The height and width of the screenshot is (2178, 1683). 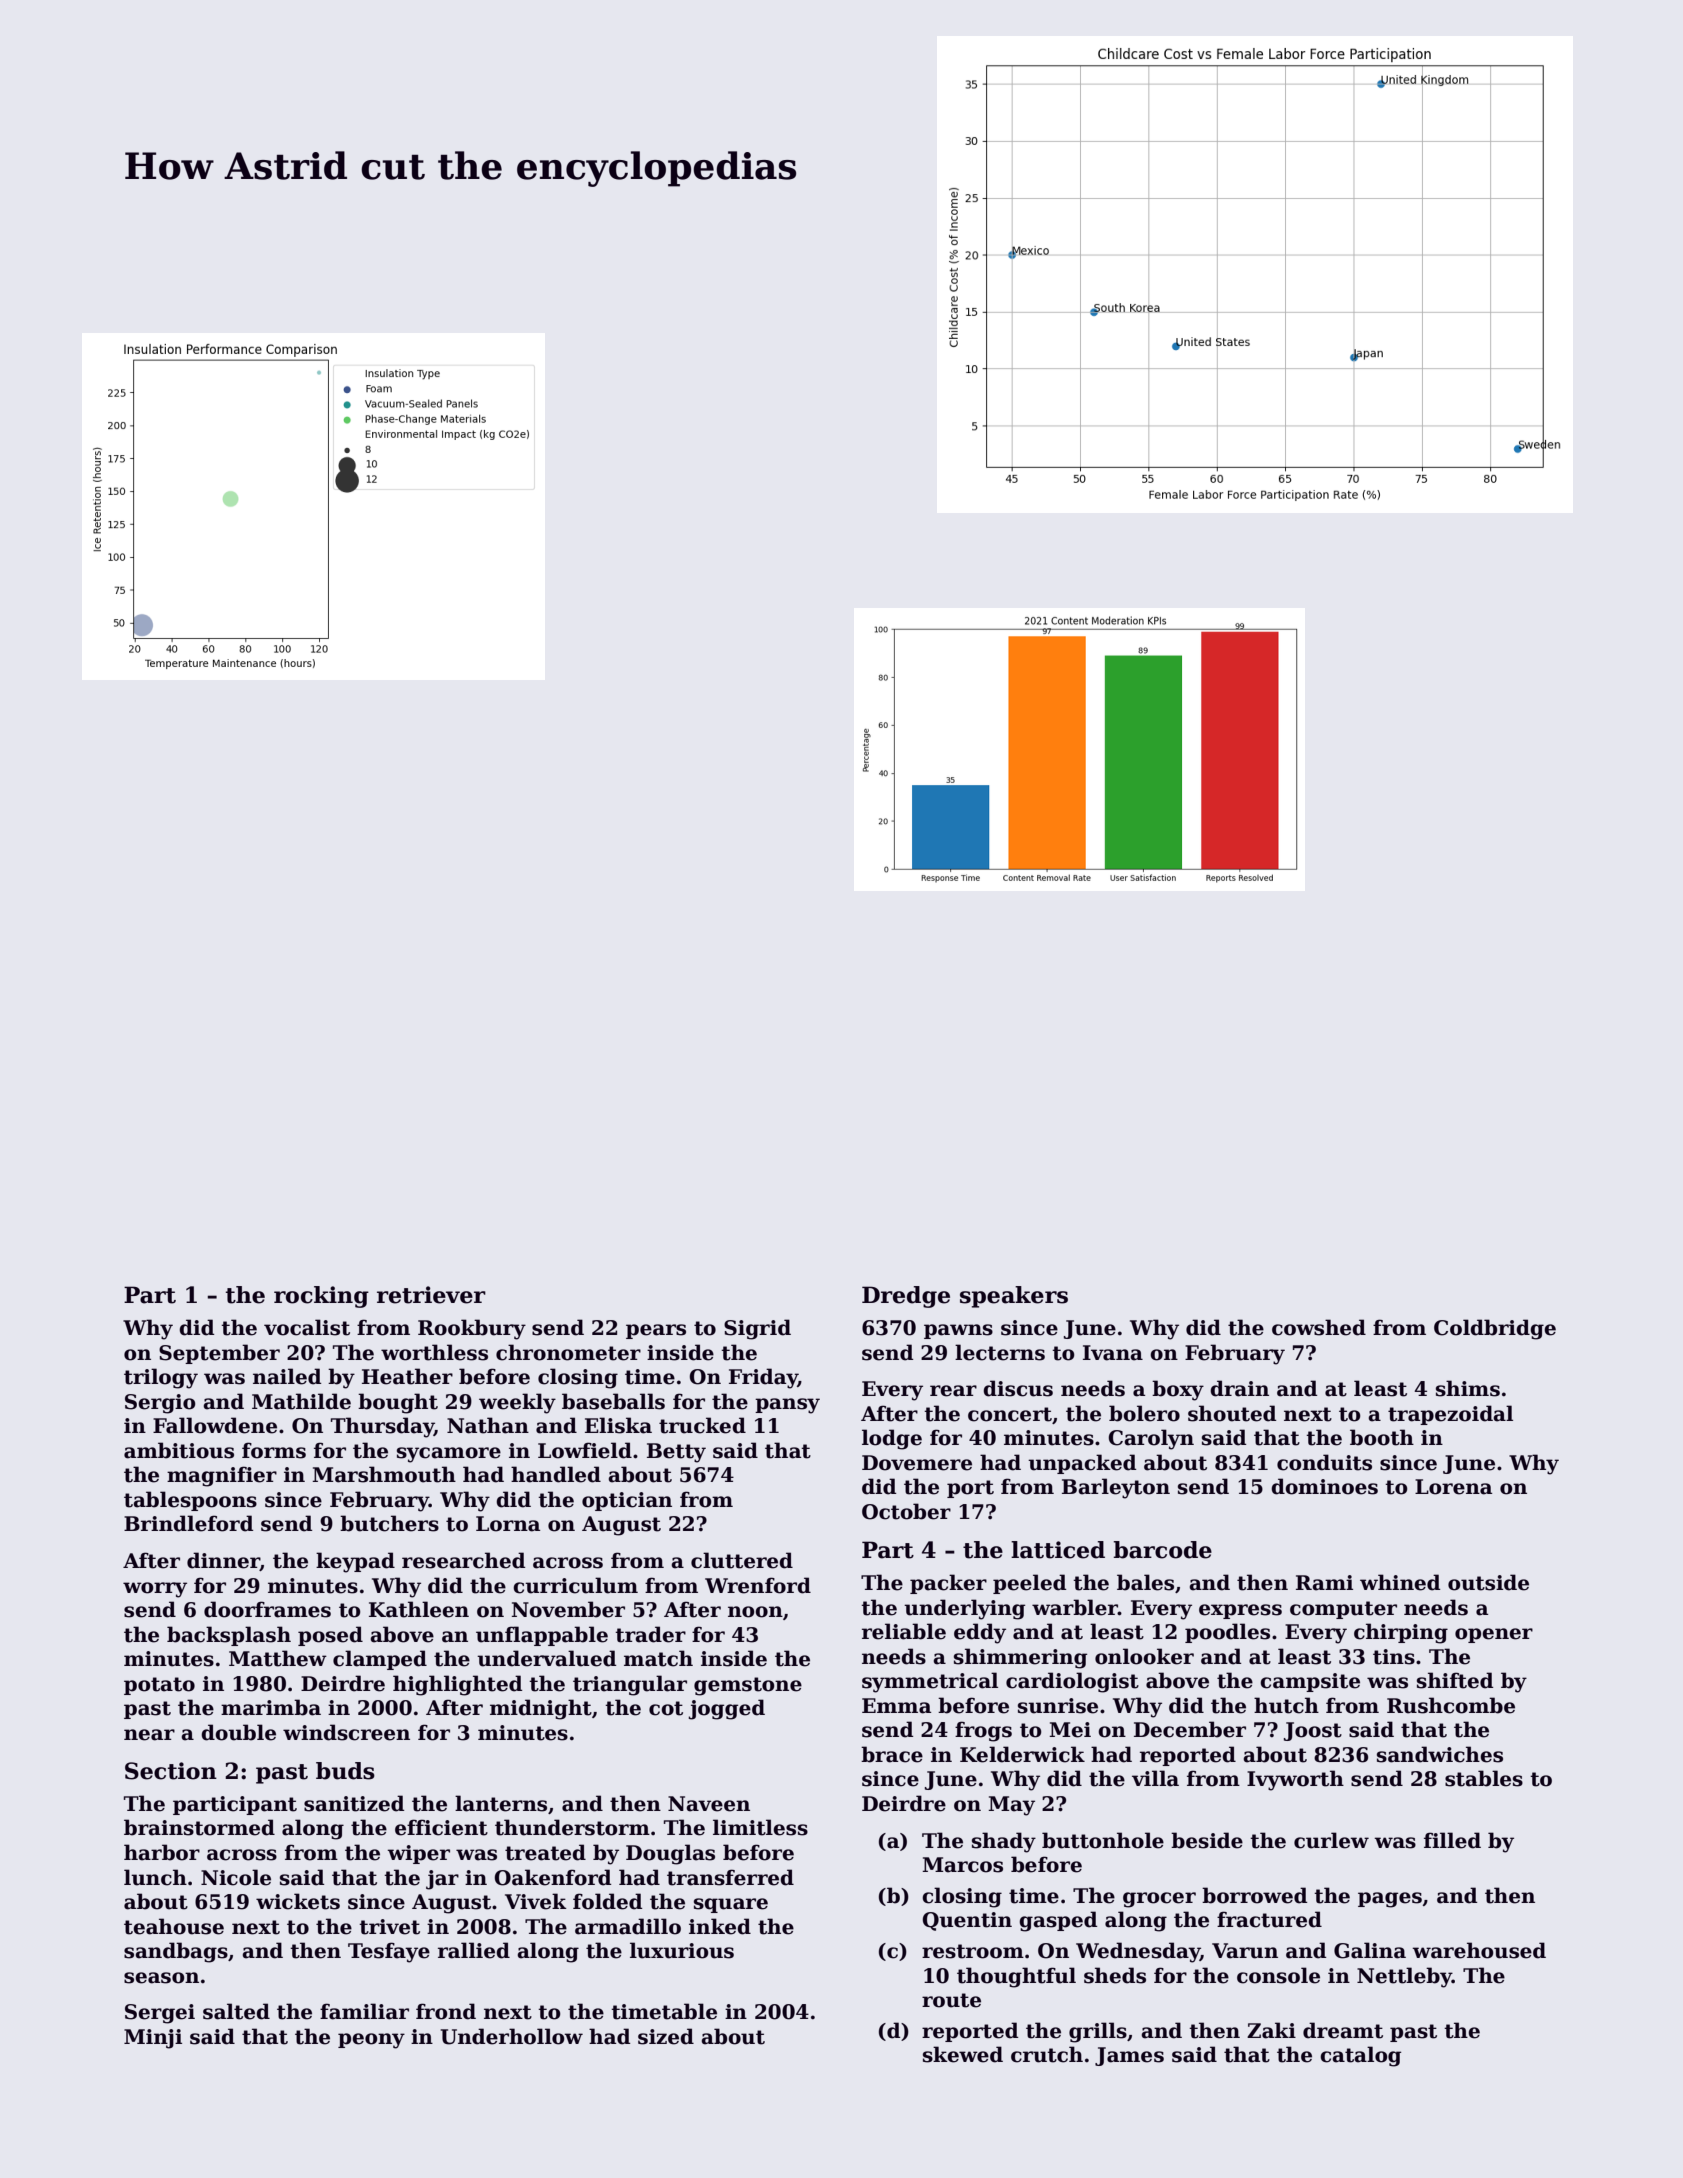 I want to click on rocking, so click(x=321, y=1297).
